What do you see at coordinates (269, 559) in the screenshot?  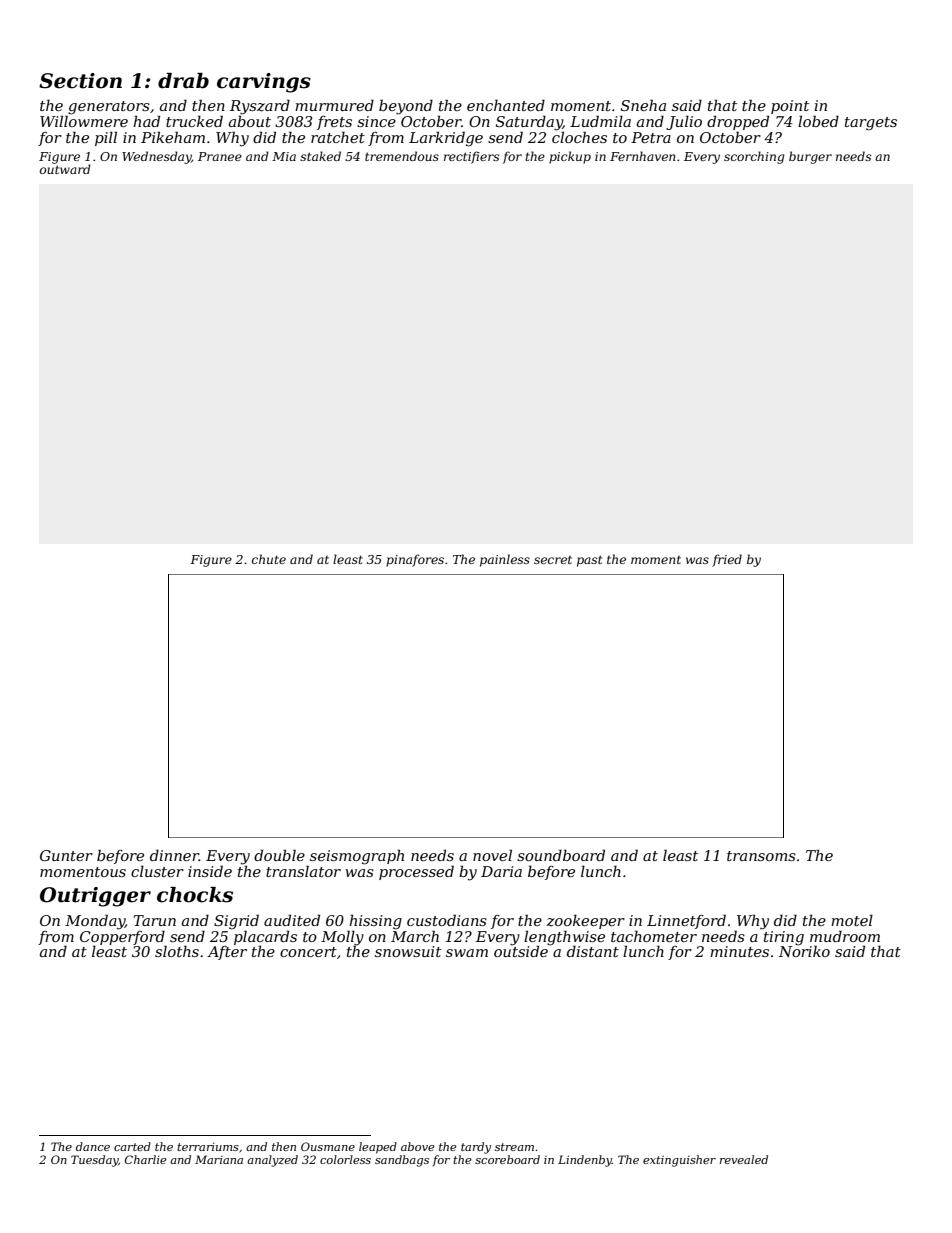 I see `chute` at bounding box center [269, 559].
